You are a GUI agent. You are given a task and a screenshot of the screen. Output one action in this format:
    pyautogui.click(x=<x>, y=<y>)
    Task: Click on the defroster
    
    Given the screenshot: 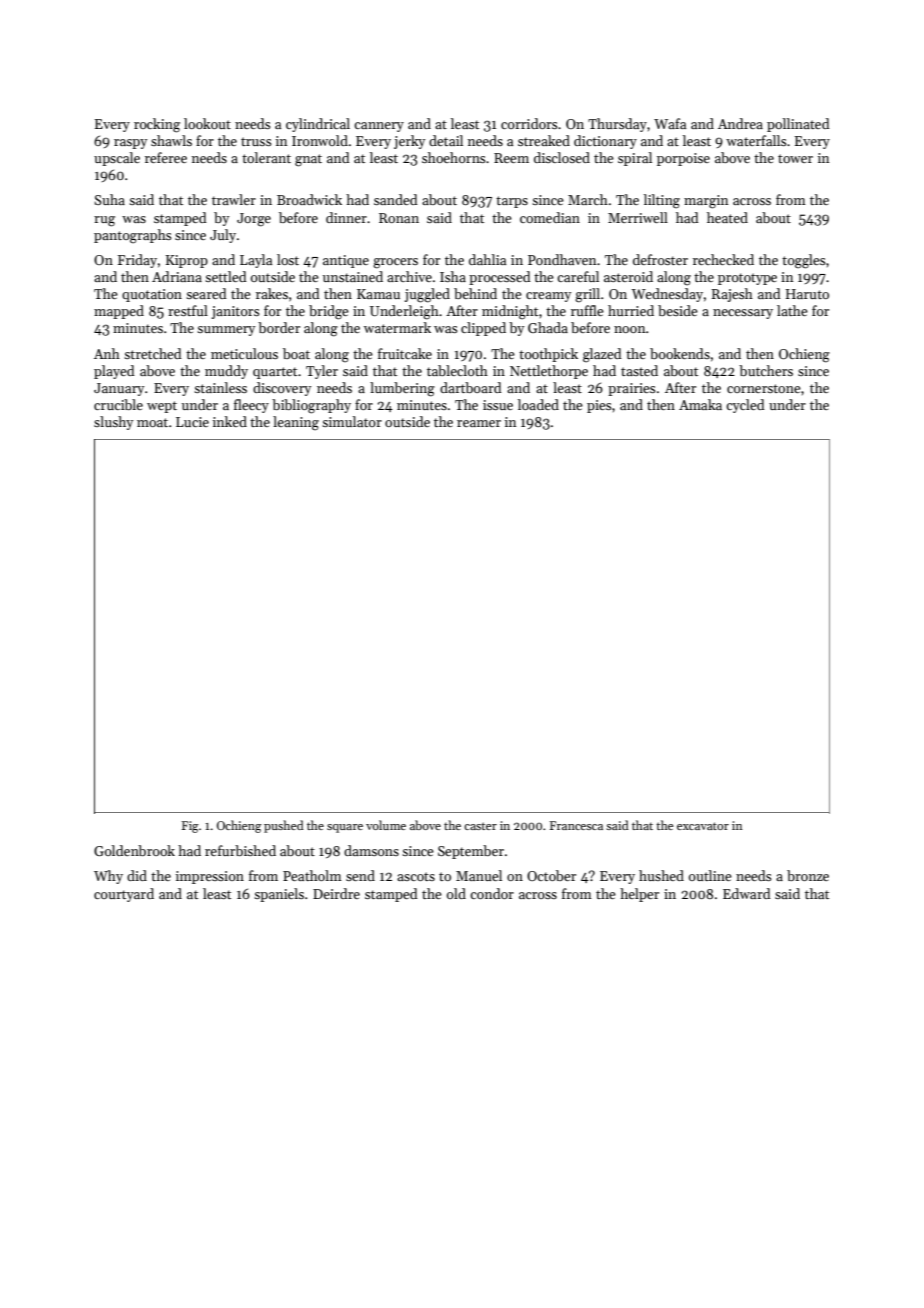 What is the action you would take?
    pyautogui.click(x=660, y=259)
